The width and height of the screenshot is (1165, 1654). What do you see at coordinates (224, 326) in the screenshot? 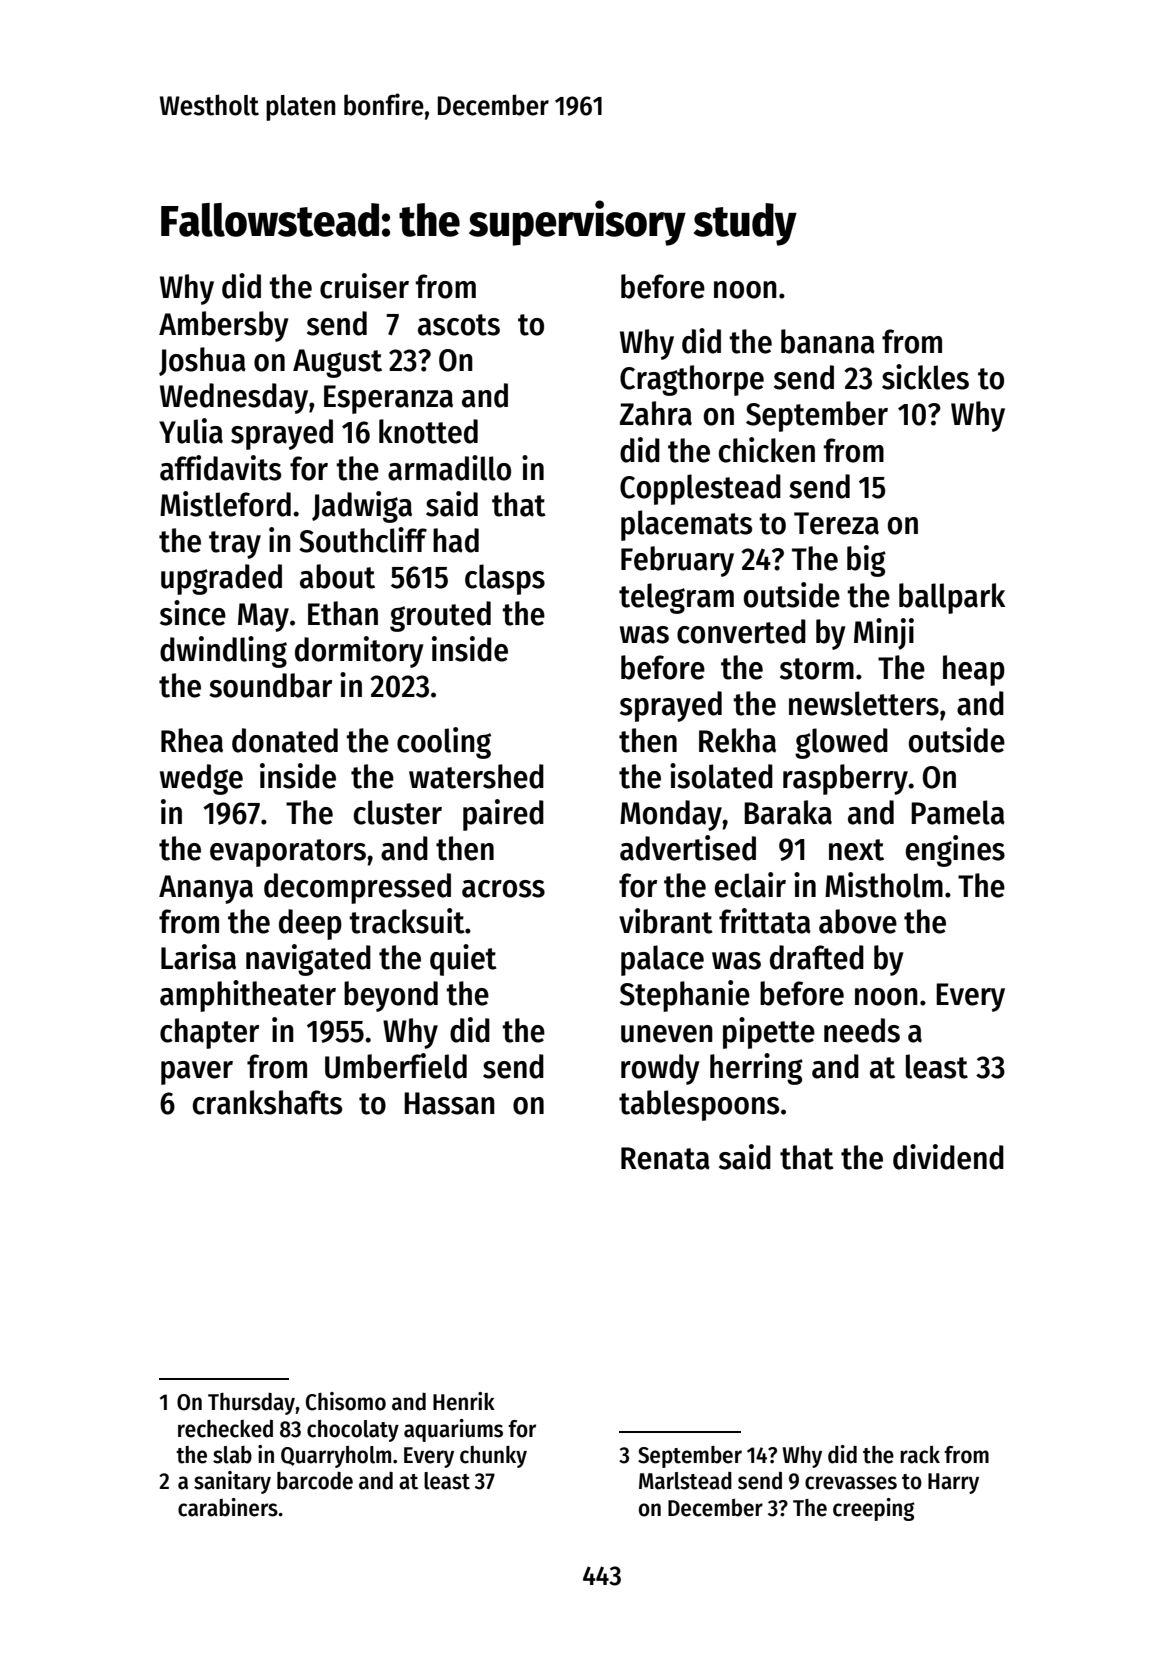
I see `Ambersby` at bounding box center [224, 326].
